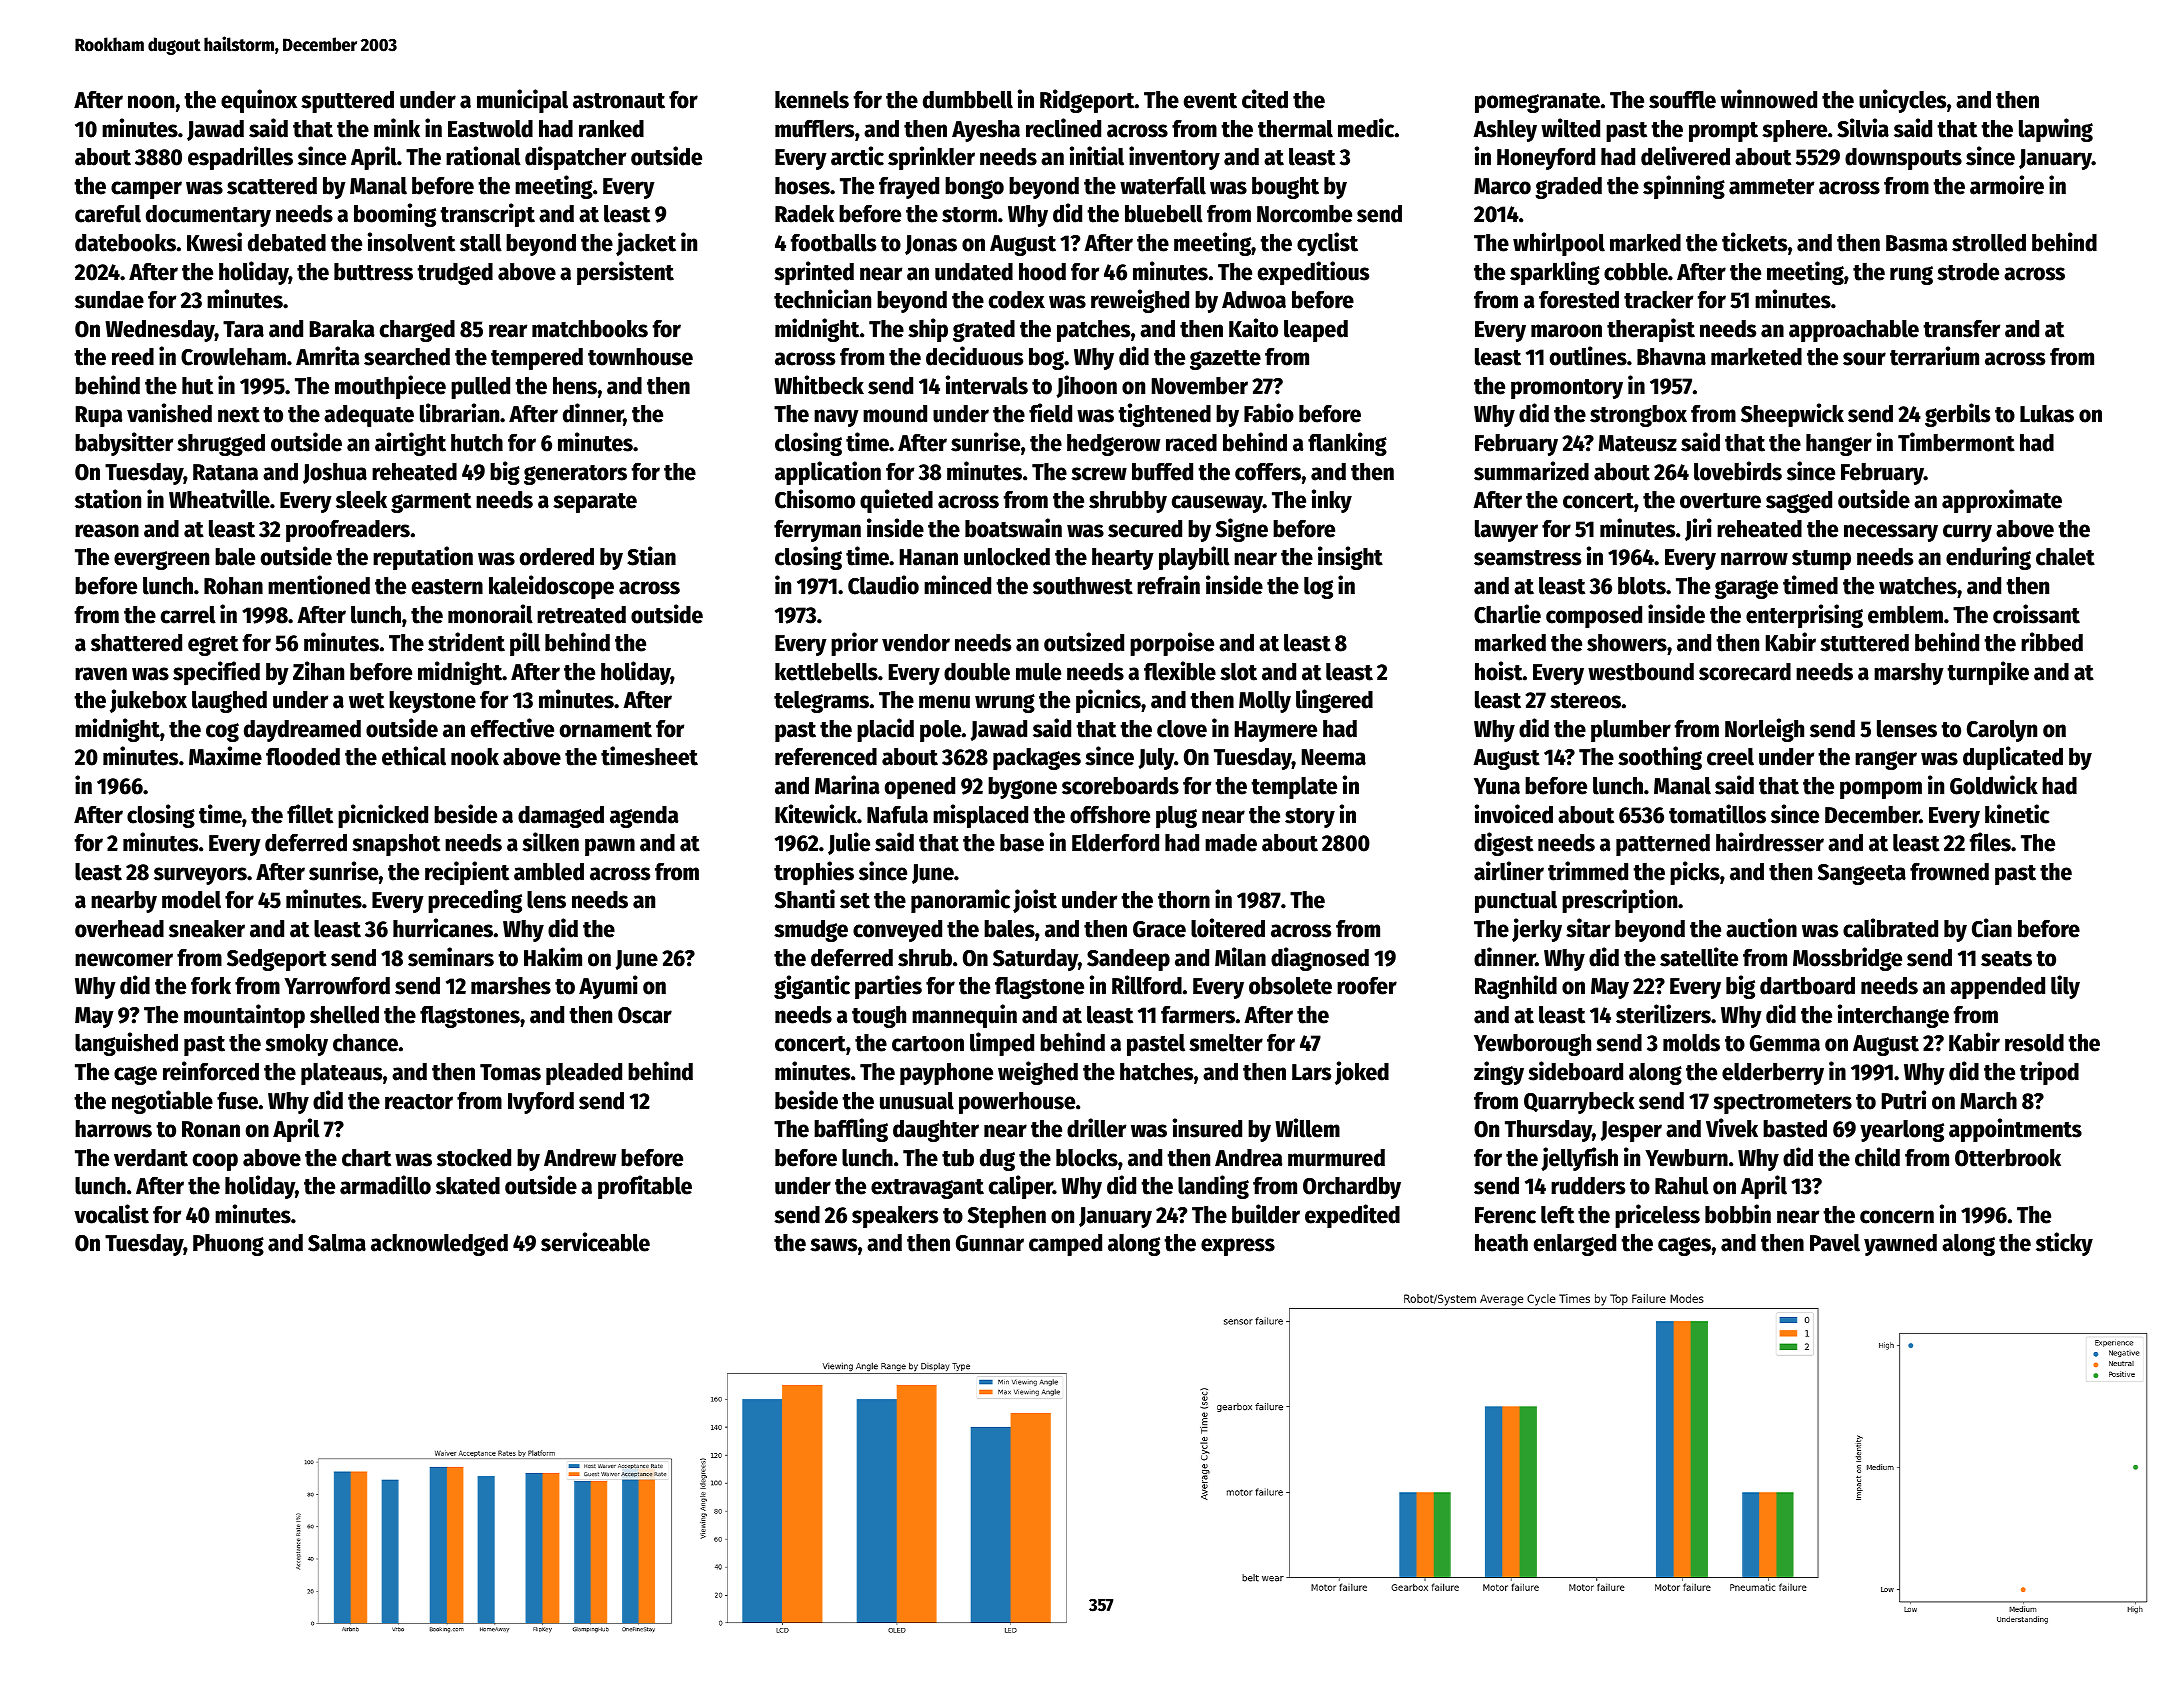  What do you see at coordinates (228, 1245) in the document?
I see `Phuong` at bounding box center [228, 1245].
